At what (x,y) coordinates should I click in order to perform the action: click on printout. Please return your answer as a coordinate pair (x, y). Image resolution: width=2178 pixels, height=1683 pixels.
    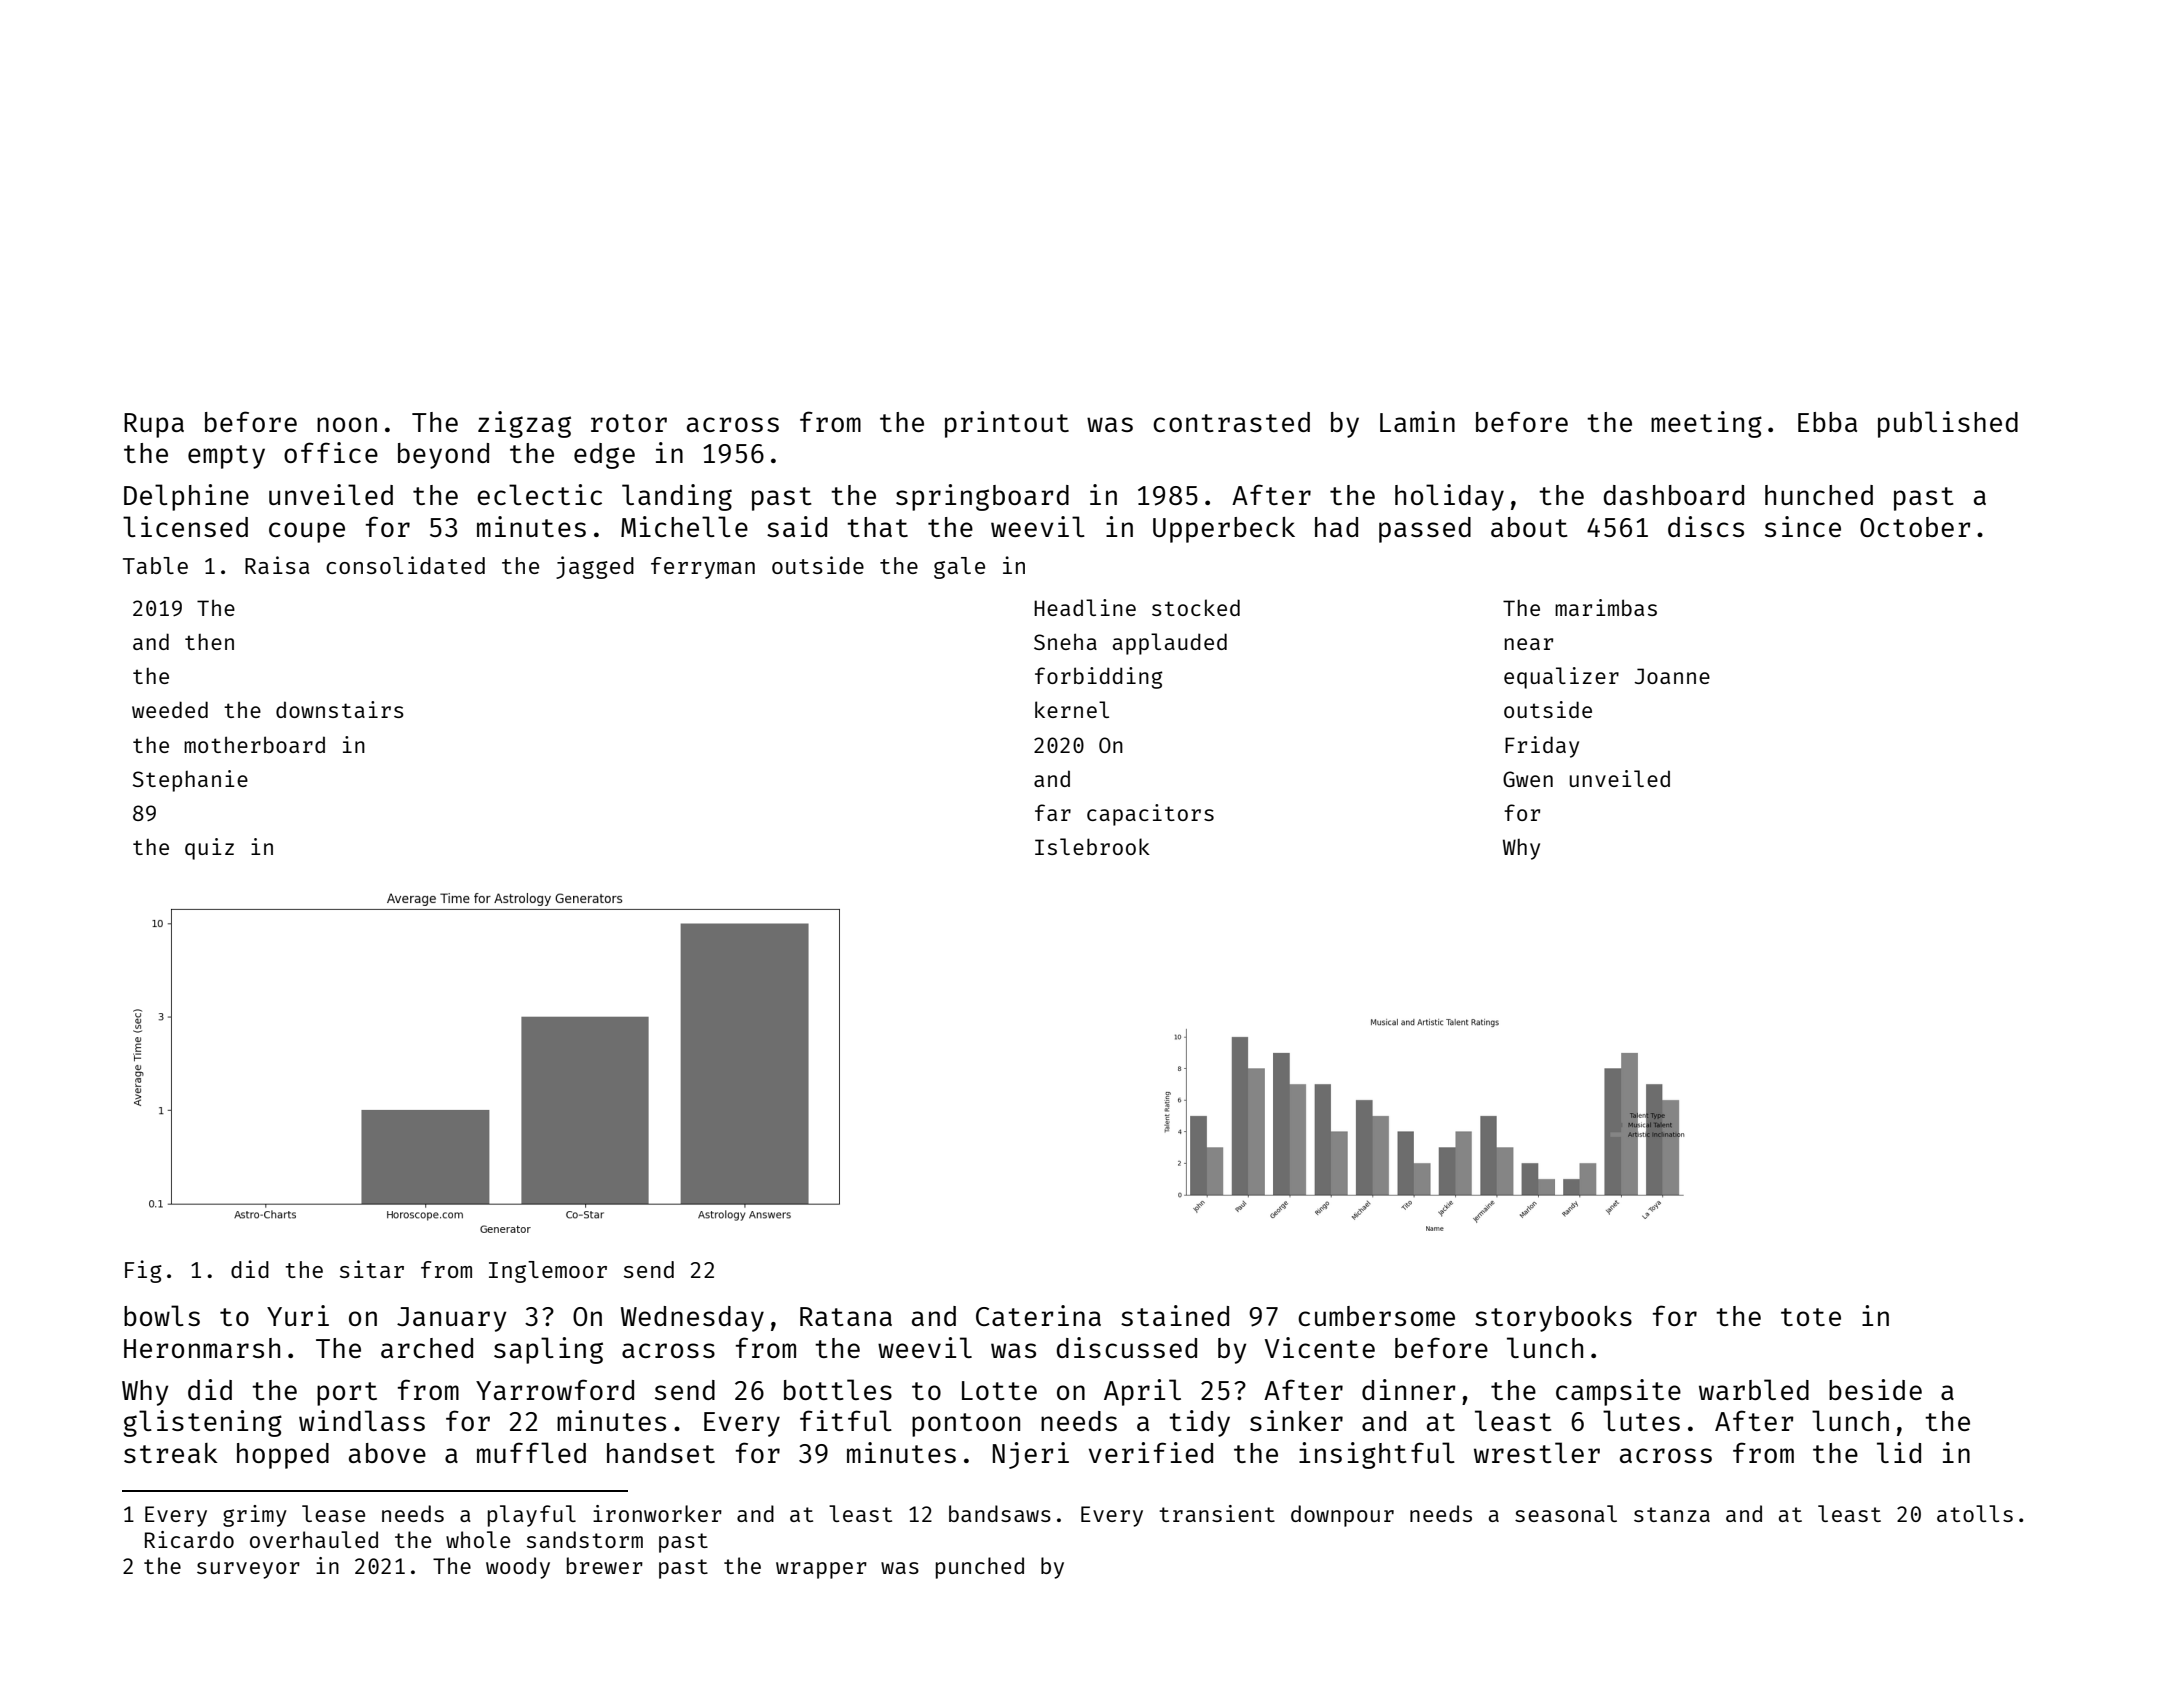
    Looking at the image, I should click on (1007, 424).
